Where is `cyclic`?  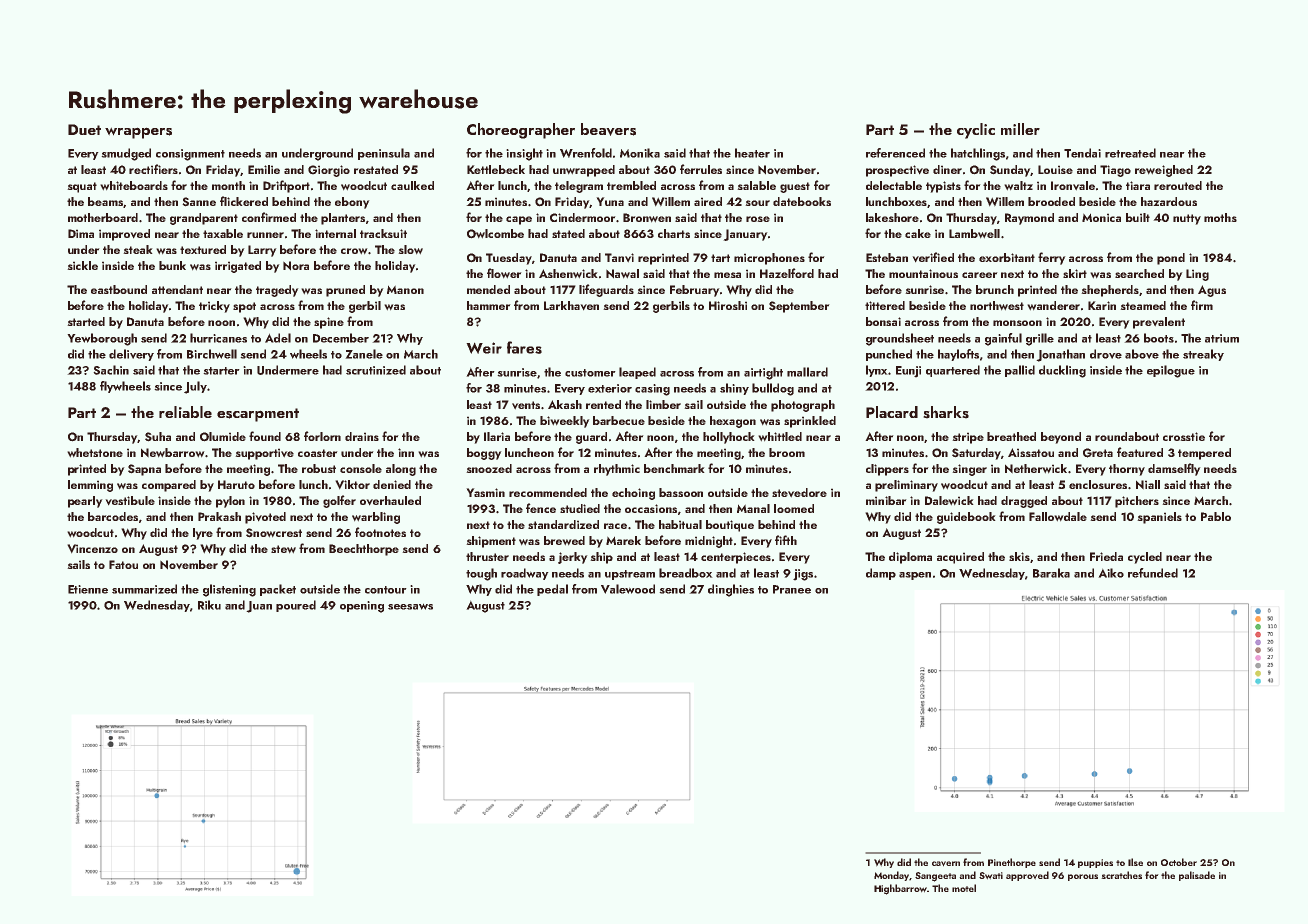 cyclic is located at coordinates (976, 131).
